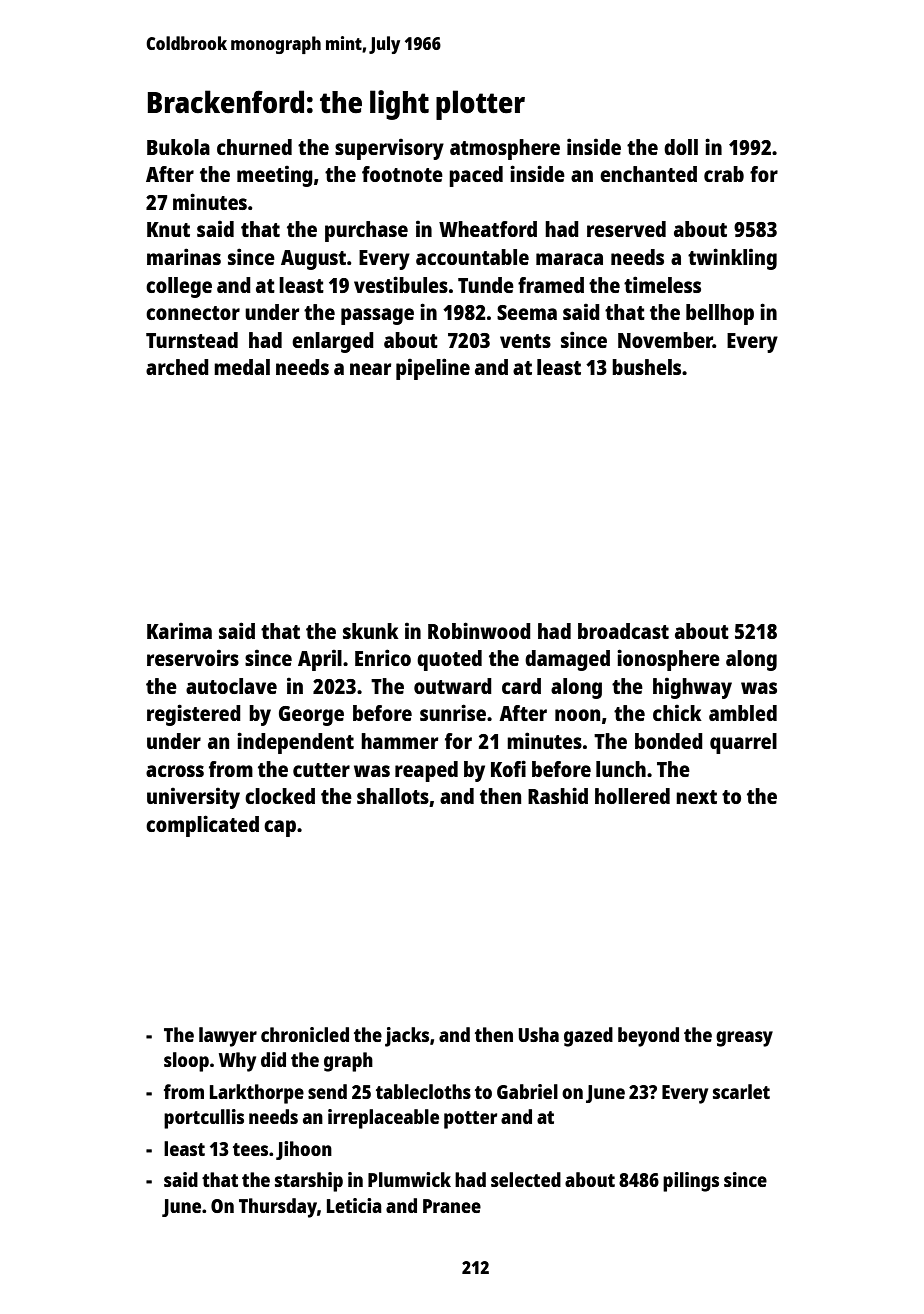  Describe the element at coordinates (525, 341) in the screenshot. I see `vents` at that location.
